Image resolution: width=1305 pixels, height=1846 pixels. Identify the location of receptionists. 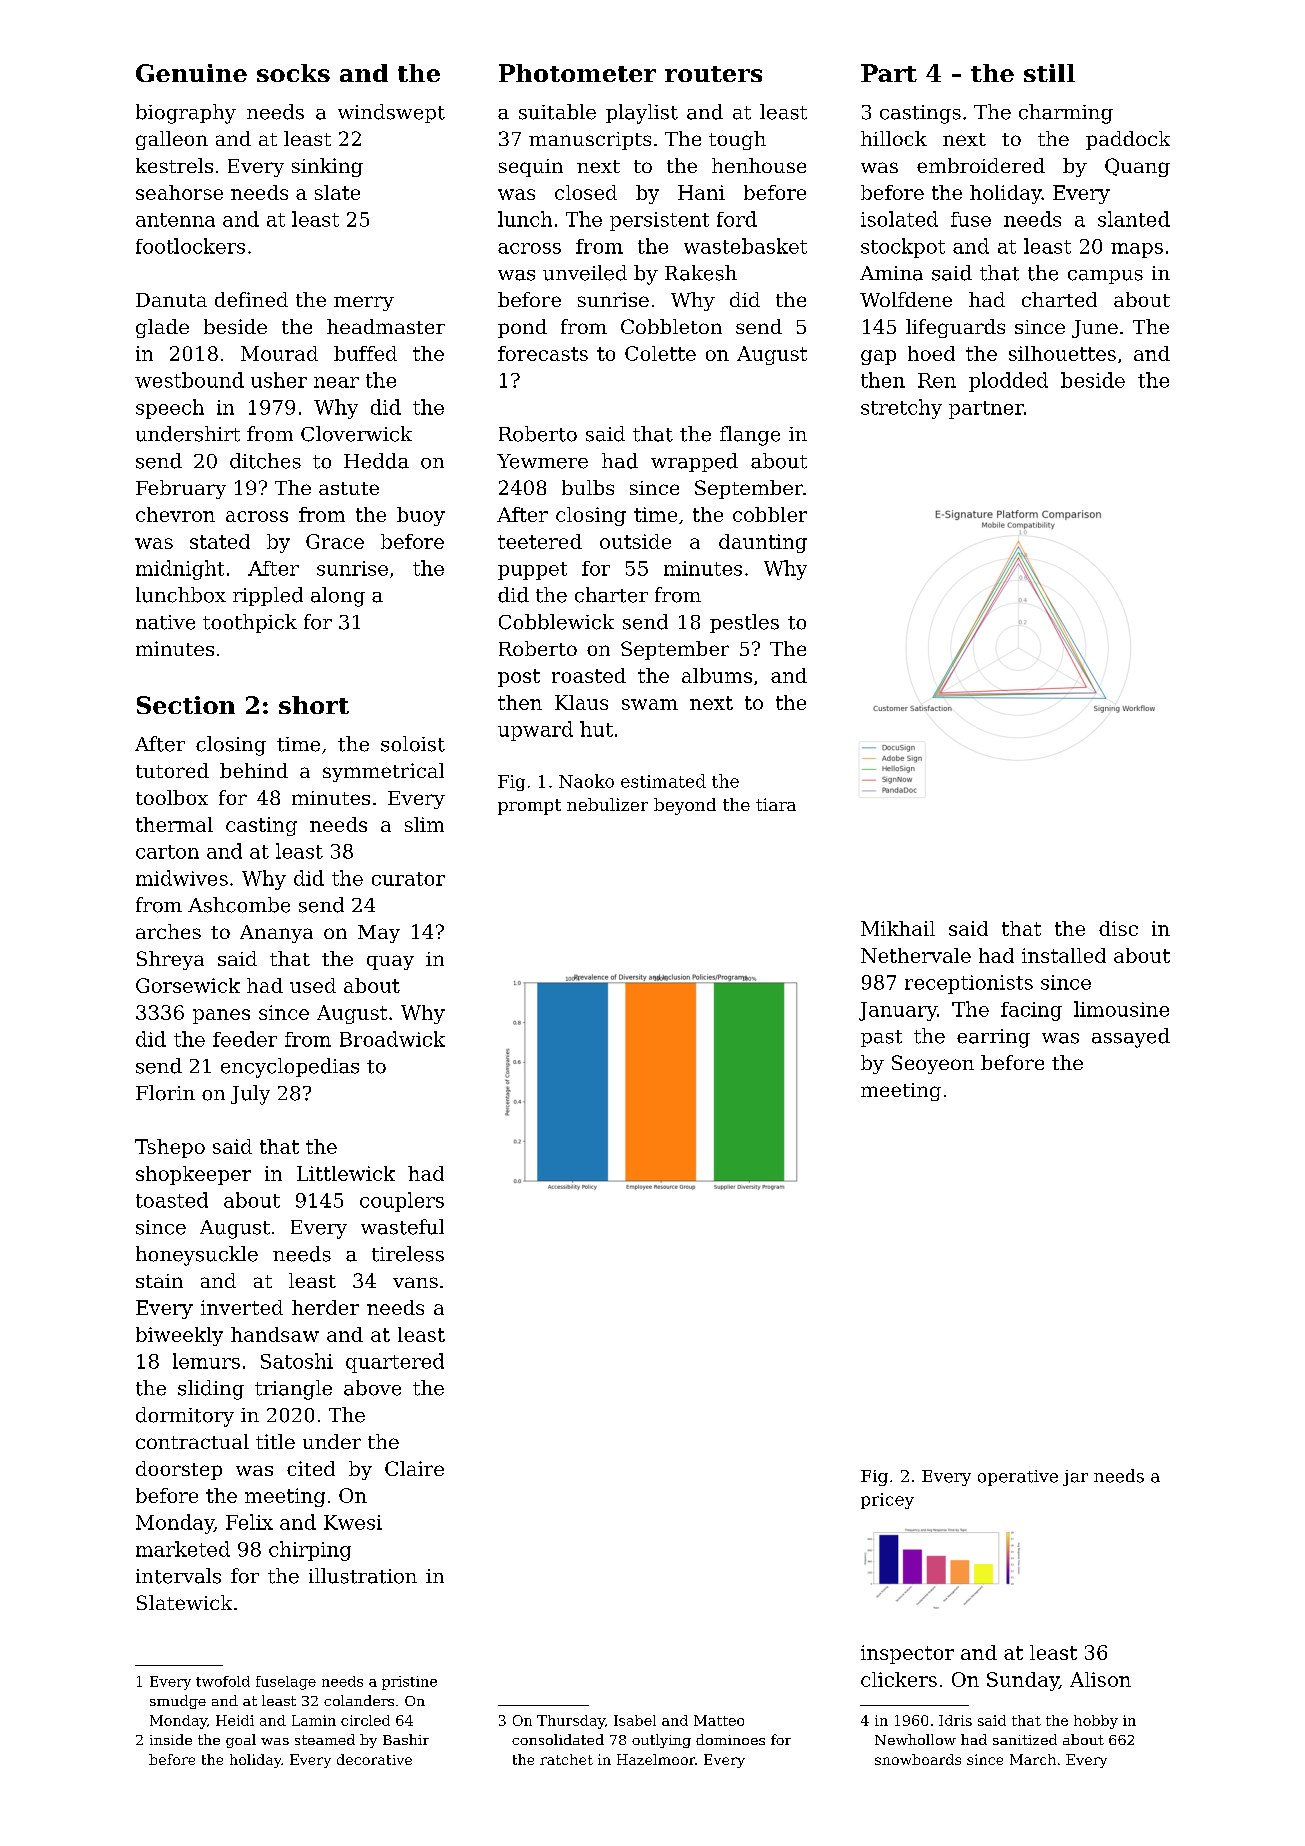
(969, 984).
